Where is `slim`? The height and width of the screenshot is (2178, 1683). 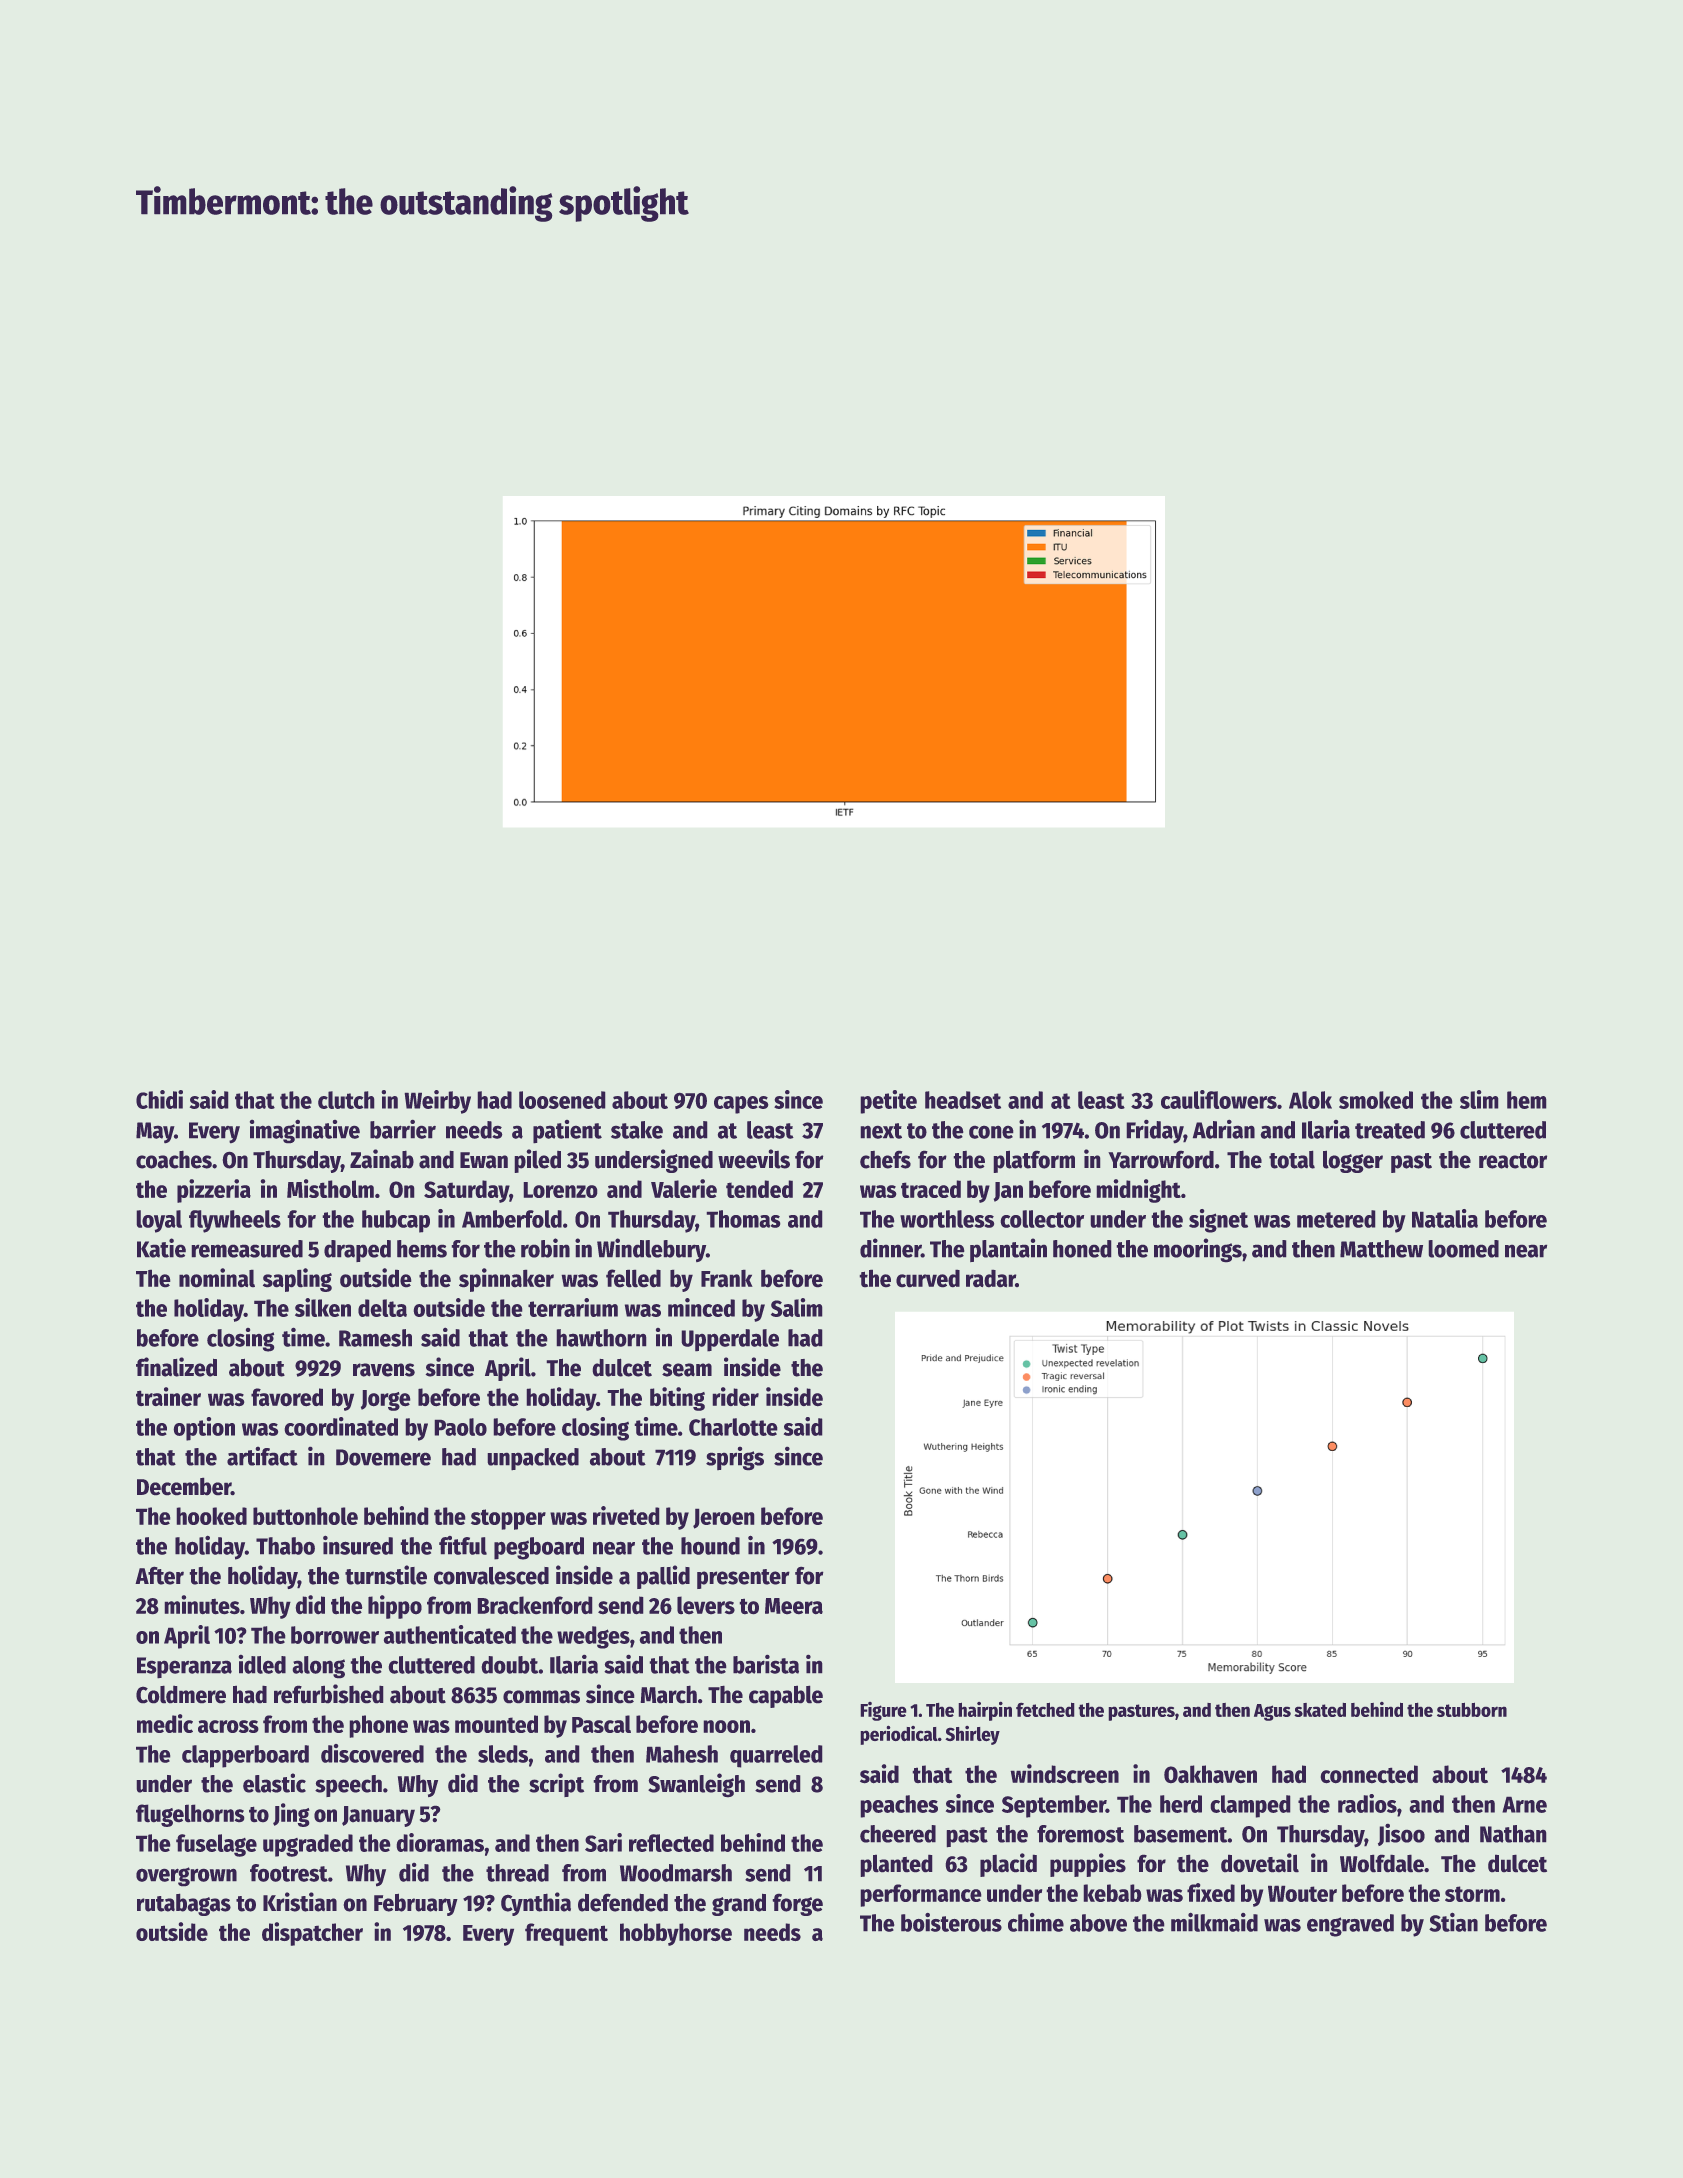 slim is located at coordinates (1479, 1099).
